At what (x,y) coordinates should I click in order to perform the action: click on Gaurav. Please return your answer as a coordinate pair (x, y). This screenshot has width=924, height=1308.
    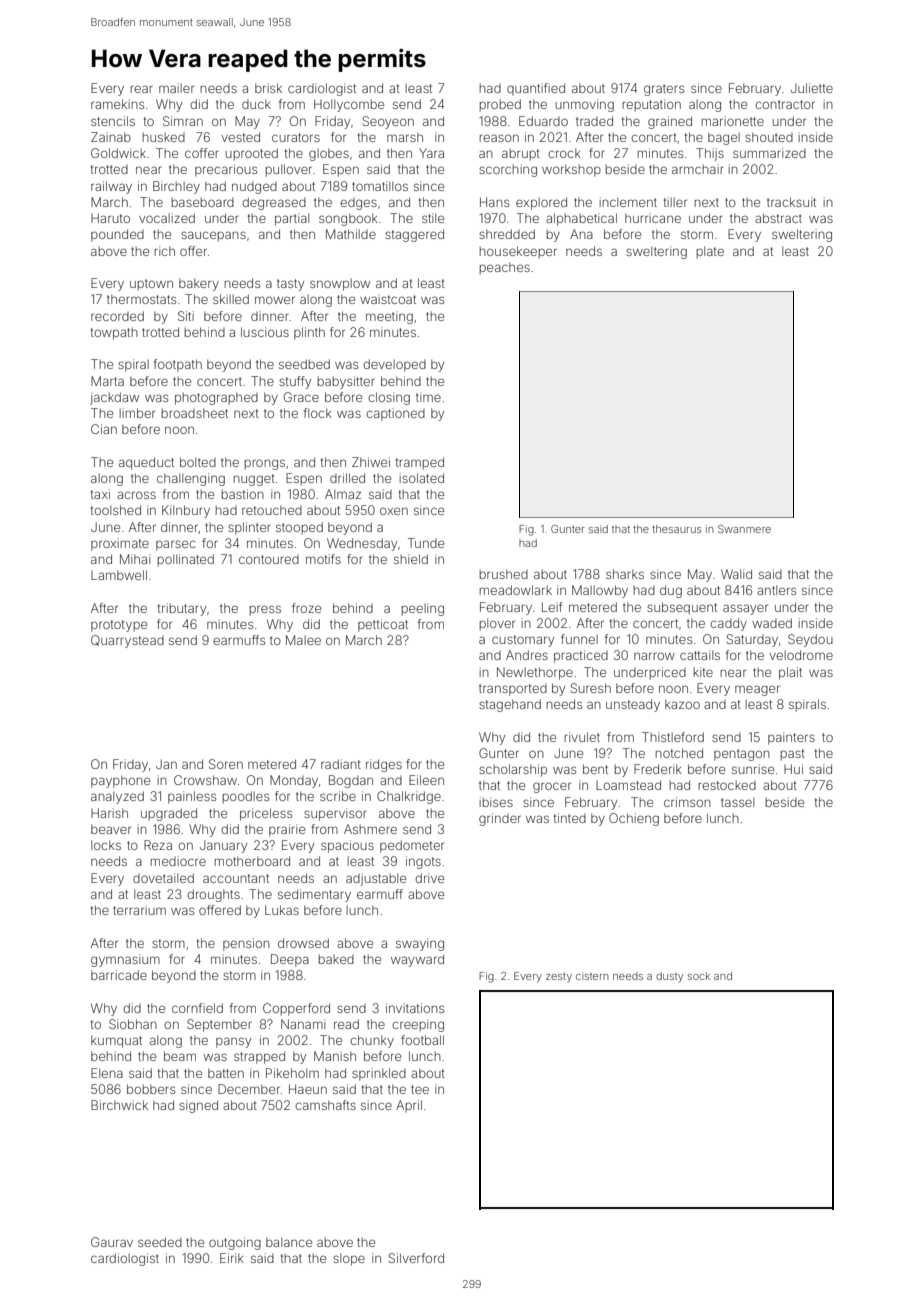
    Looking at the image, I should click on (112, 1242).
